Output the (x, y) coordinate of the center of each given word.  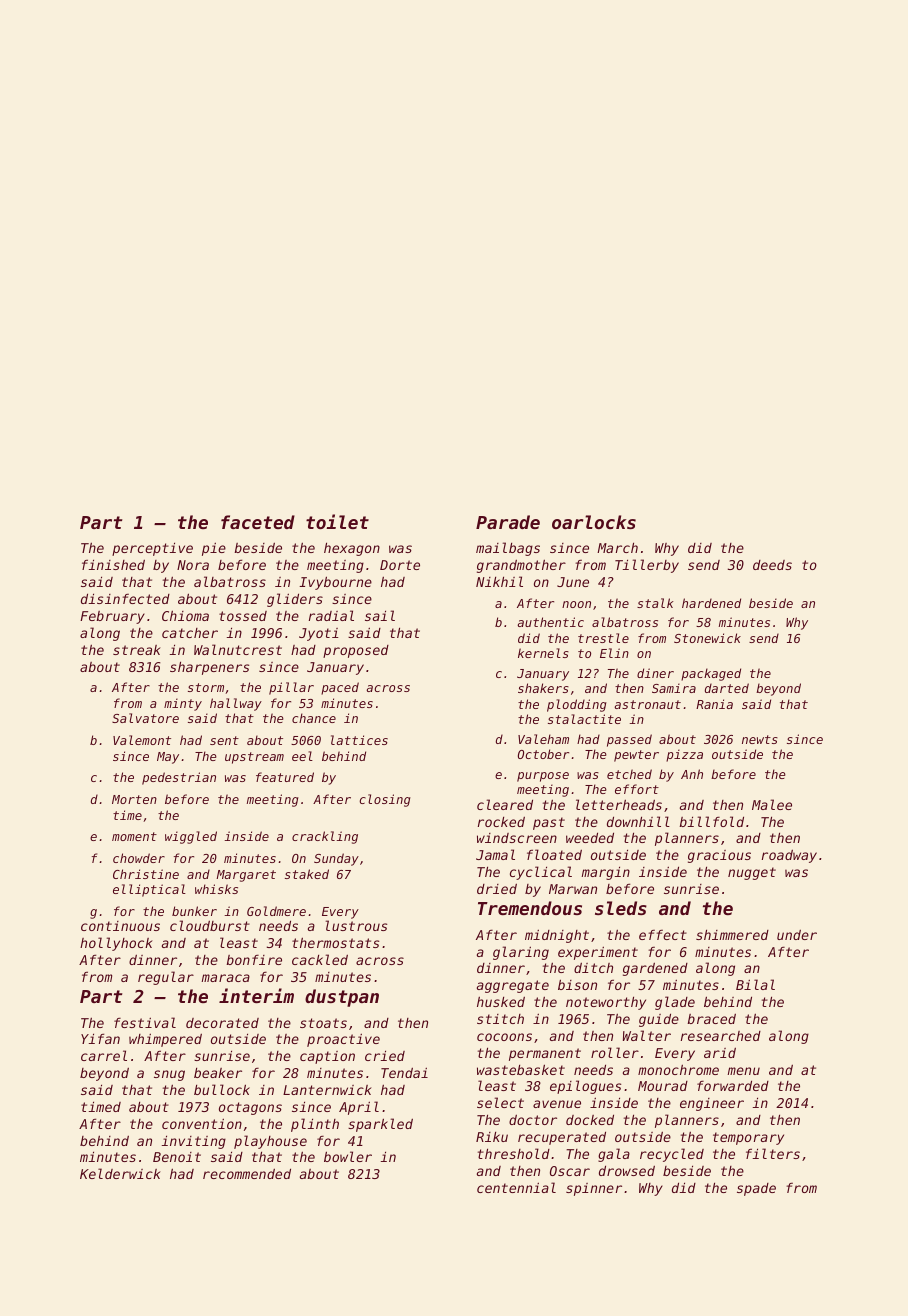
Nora (193, 565)
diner (655, 673)
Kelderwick (120, 1173)
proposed (356, 651)
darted (727, 688)
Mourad (663, 1086)
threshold (514, 1153)
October (543, 754)
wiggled (191, 837)
